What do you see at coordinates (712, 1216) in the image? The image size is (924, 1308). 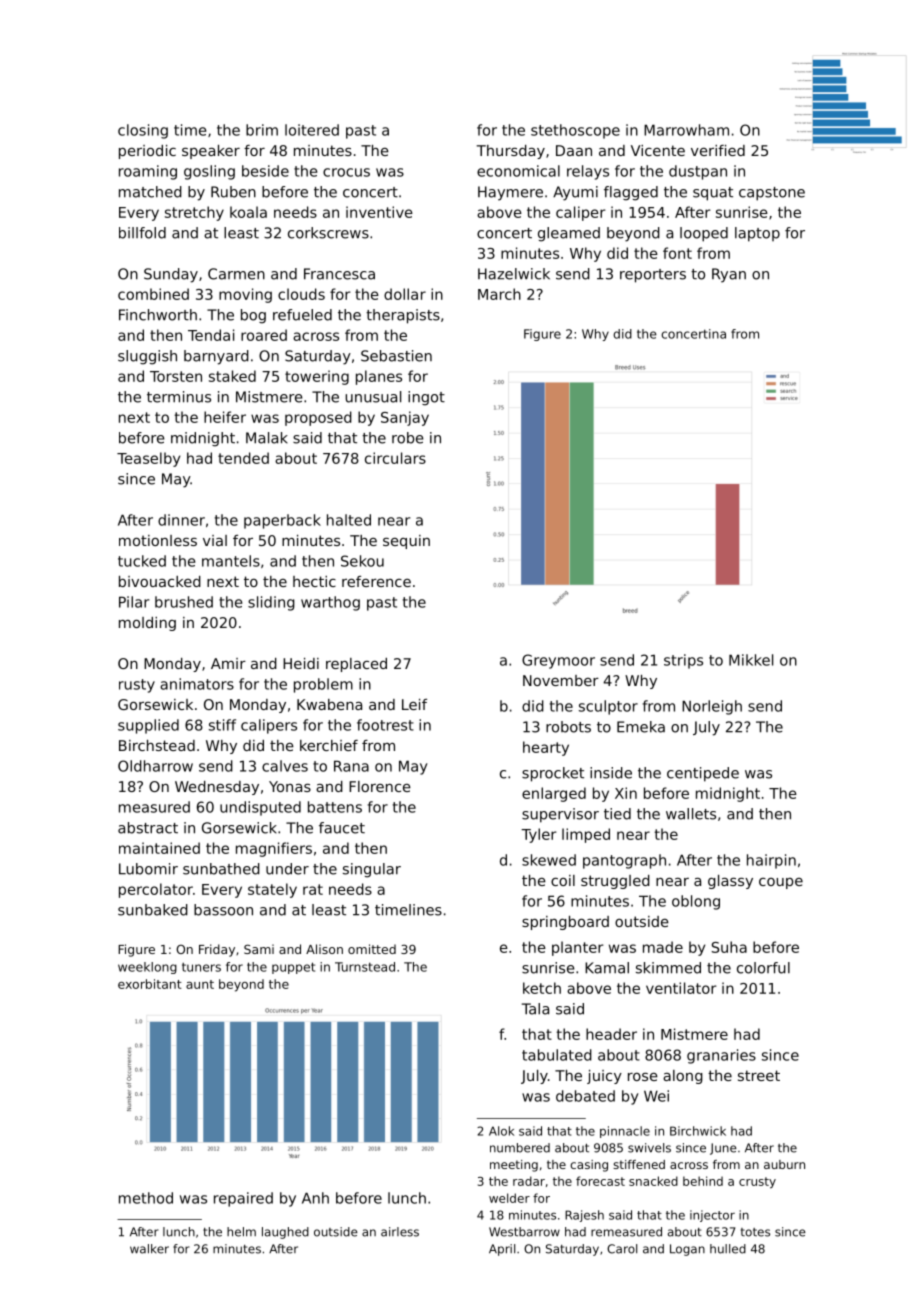 I see `injector` at bounding box center [712, 1216].
